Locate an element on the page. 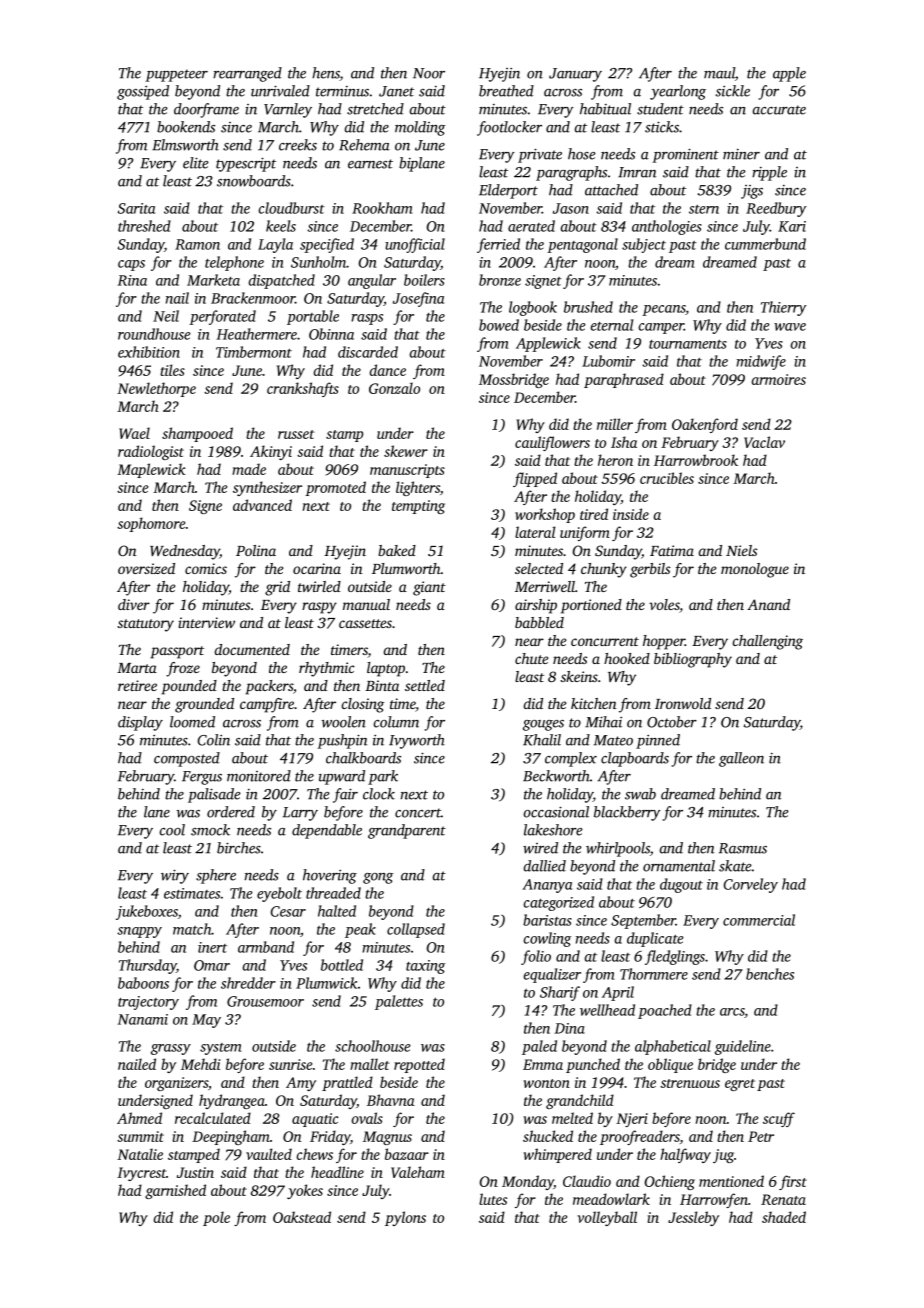 This page has width=924, height=1308. Ivyworth is located at coordinates (417, 741).
